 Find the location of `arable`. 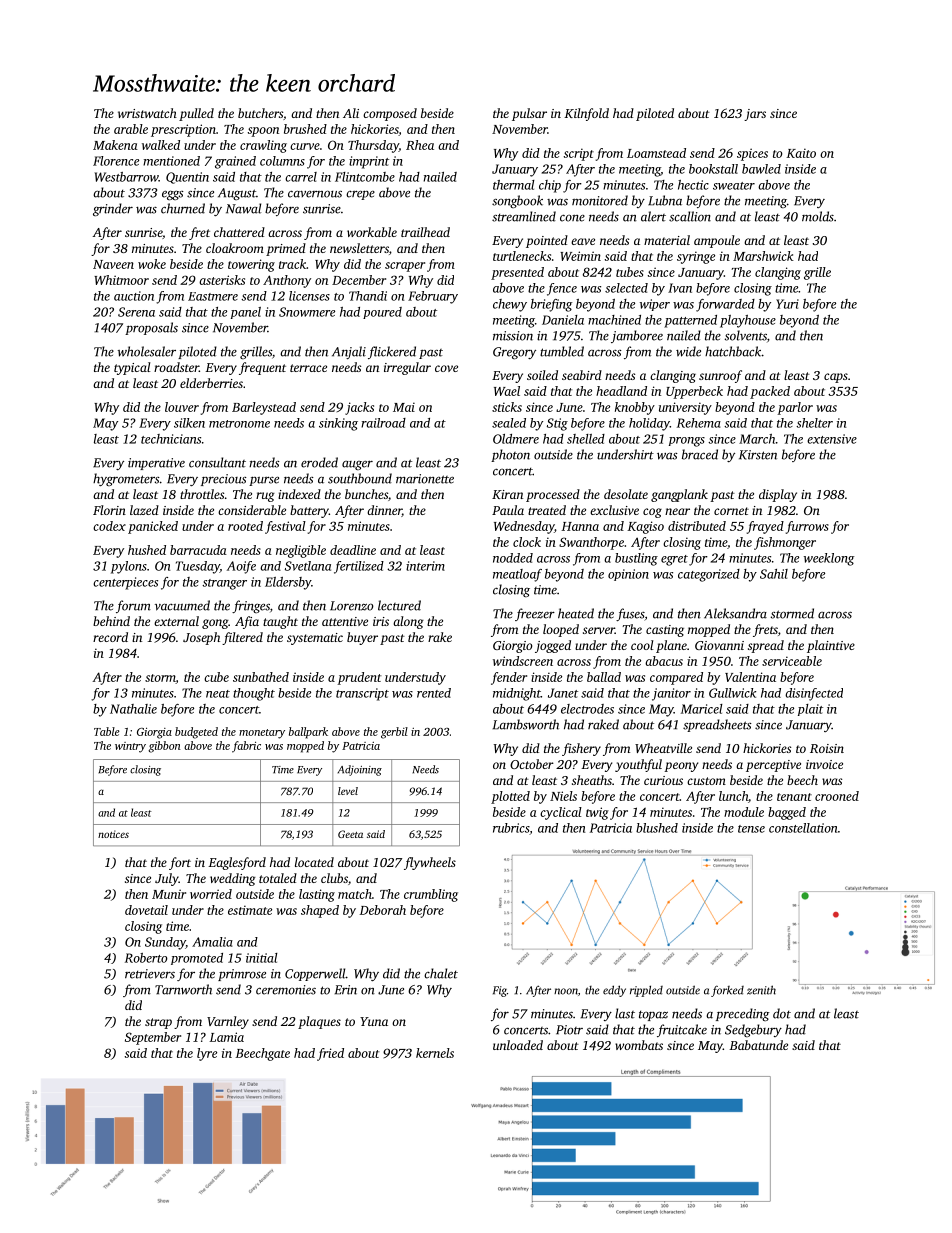

arable is located at coordinates (131, 129).
